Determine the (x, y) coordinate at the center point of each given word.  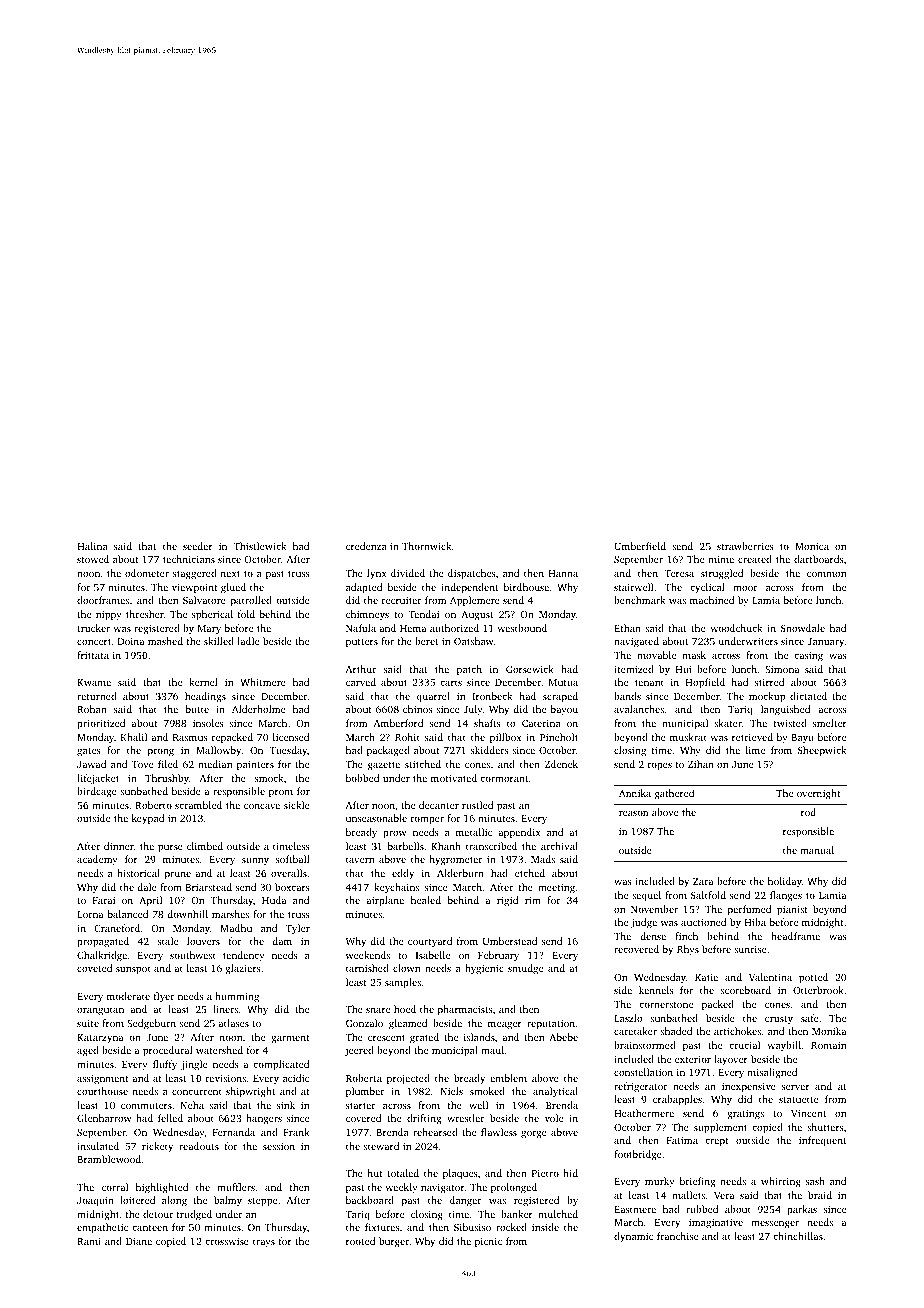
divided (408, 573)
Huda (274, 900)
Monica (812, 546)
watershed (219, 1050)
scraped (560, 697)
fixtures (382, 1227)
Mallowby (219, 751)
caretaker (635, 1031)
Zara (703, 881)
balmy (228, 1201)
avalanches (639, 709)
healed (426, 900)
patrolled (251, 601)
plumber (365, 1092)
